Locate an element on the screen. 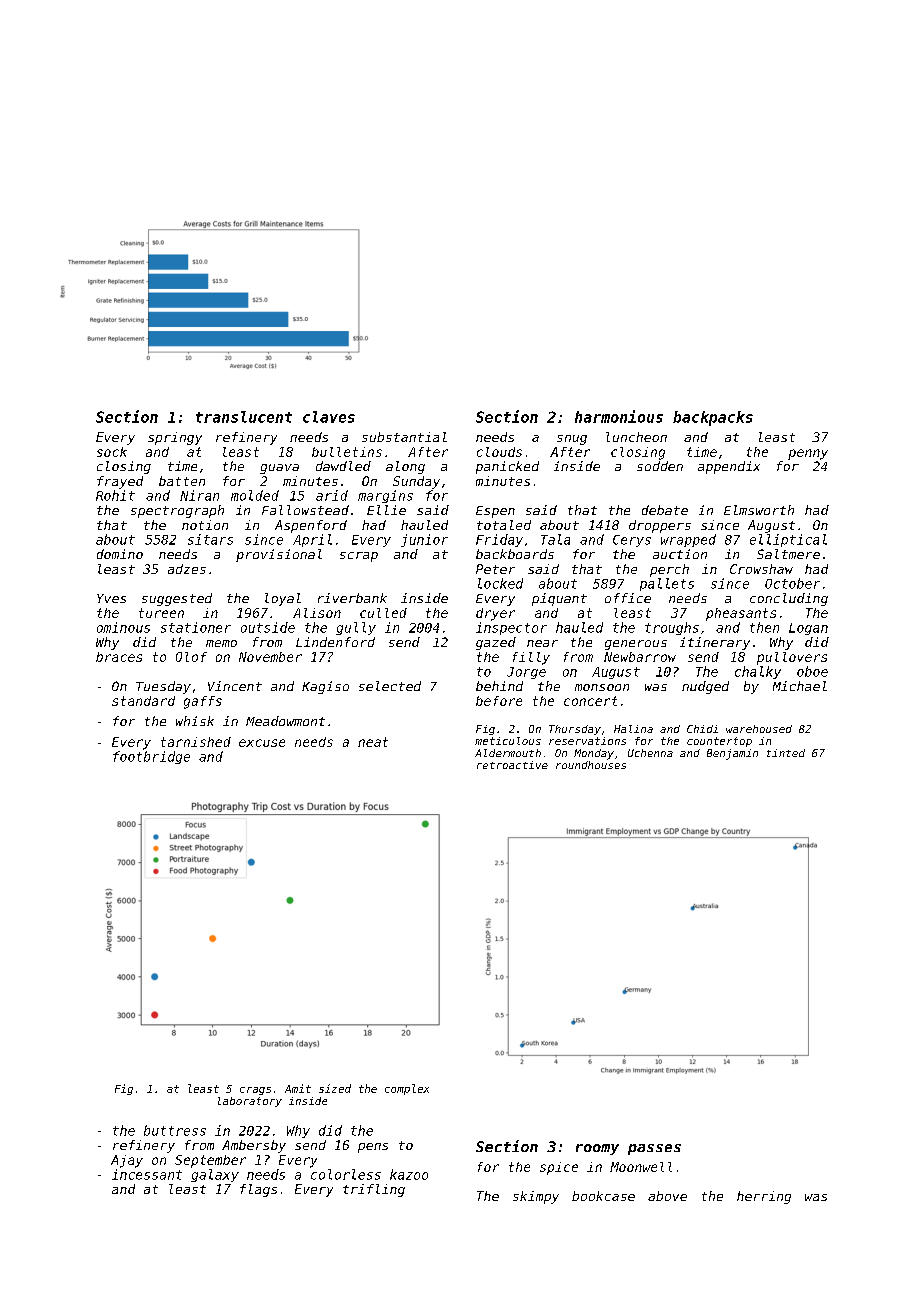 Image resolution: width=924 pixels, height=1308 pixels. Jorge is located at coordinates (526, 673).
